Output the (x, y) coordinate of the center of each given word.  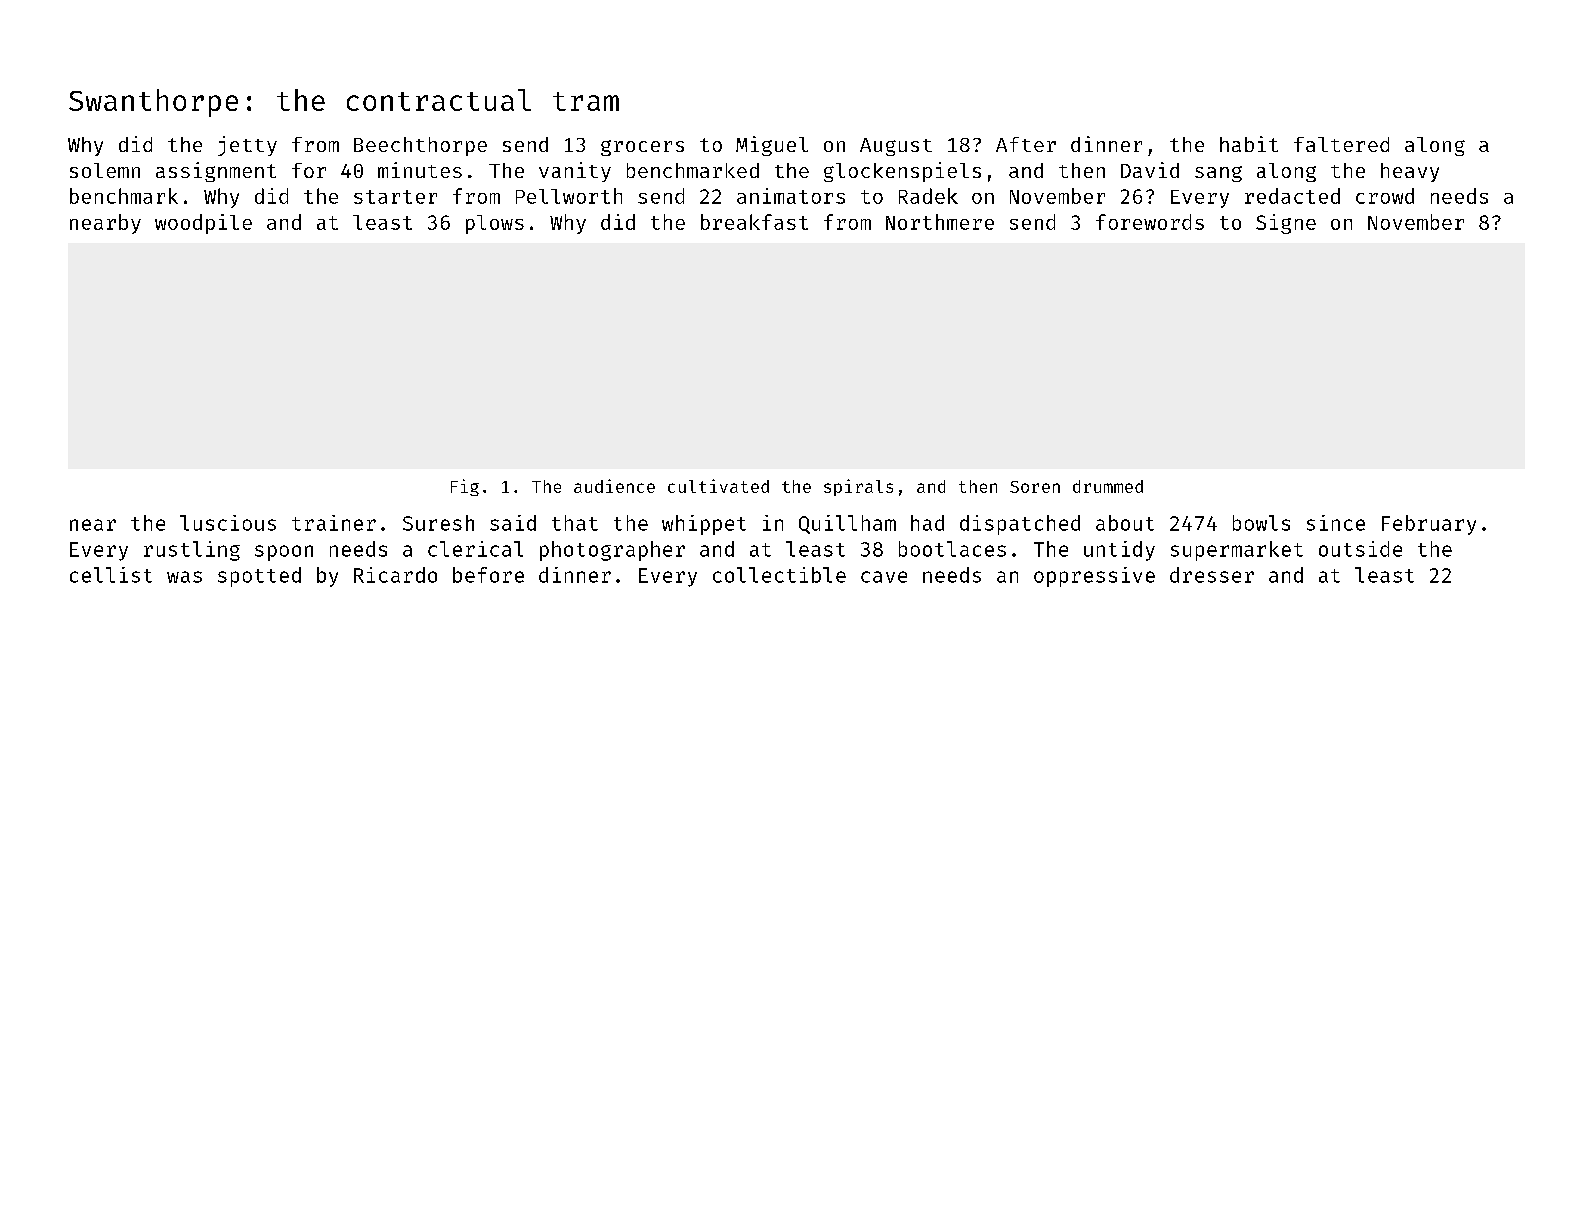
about (1125, 523)
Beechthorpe (420, 146)
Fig (465, 487)
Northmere (940, 222)
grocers (642, 148)
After (1026, 144)
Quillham (847, 524)
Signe (1286, 224)
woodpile (203, 224)
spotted (259, 577)
